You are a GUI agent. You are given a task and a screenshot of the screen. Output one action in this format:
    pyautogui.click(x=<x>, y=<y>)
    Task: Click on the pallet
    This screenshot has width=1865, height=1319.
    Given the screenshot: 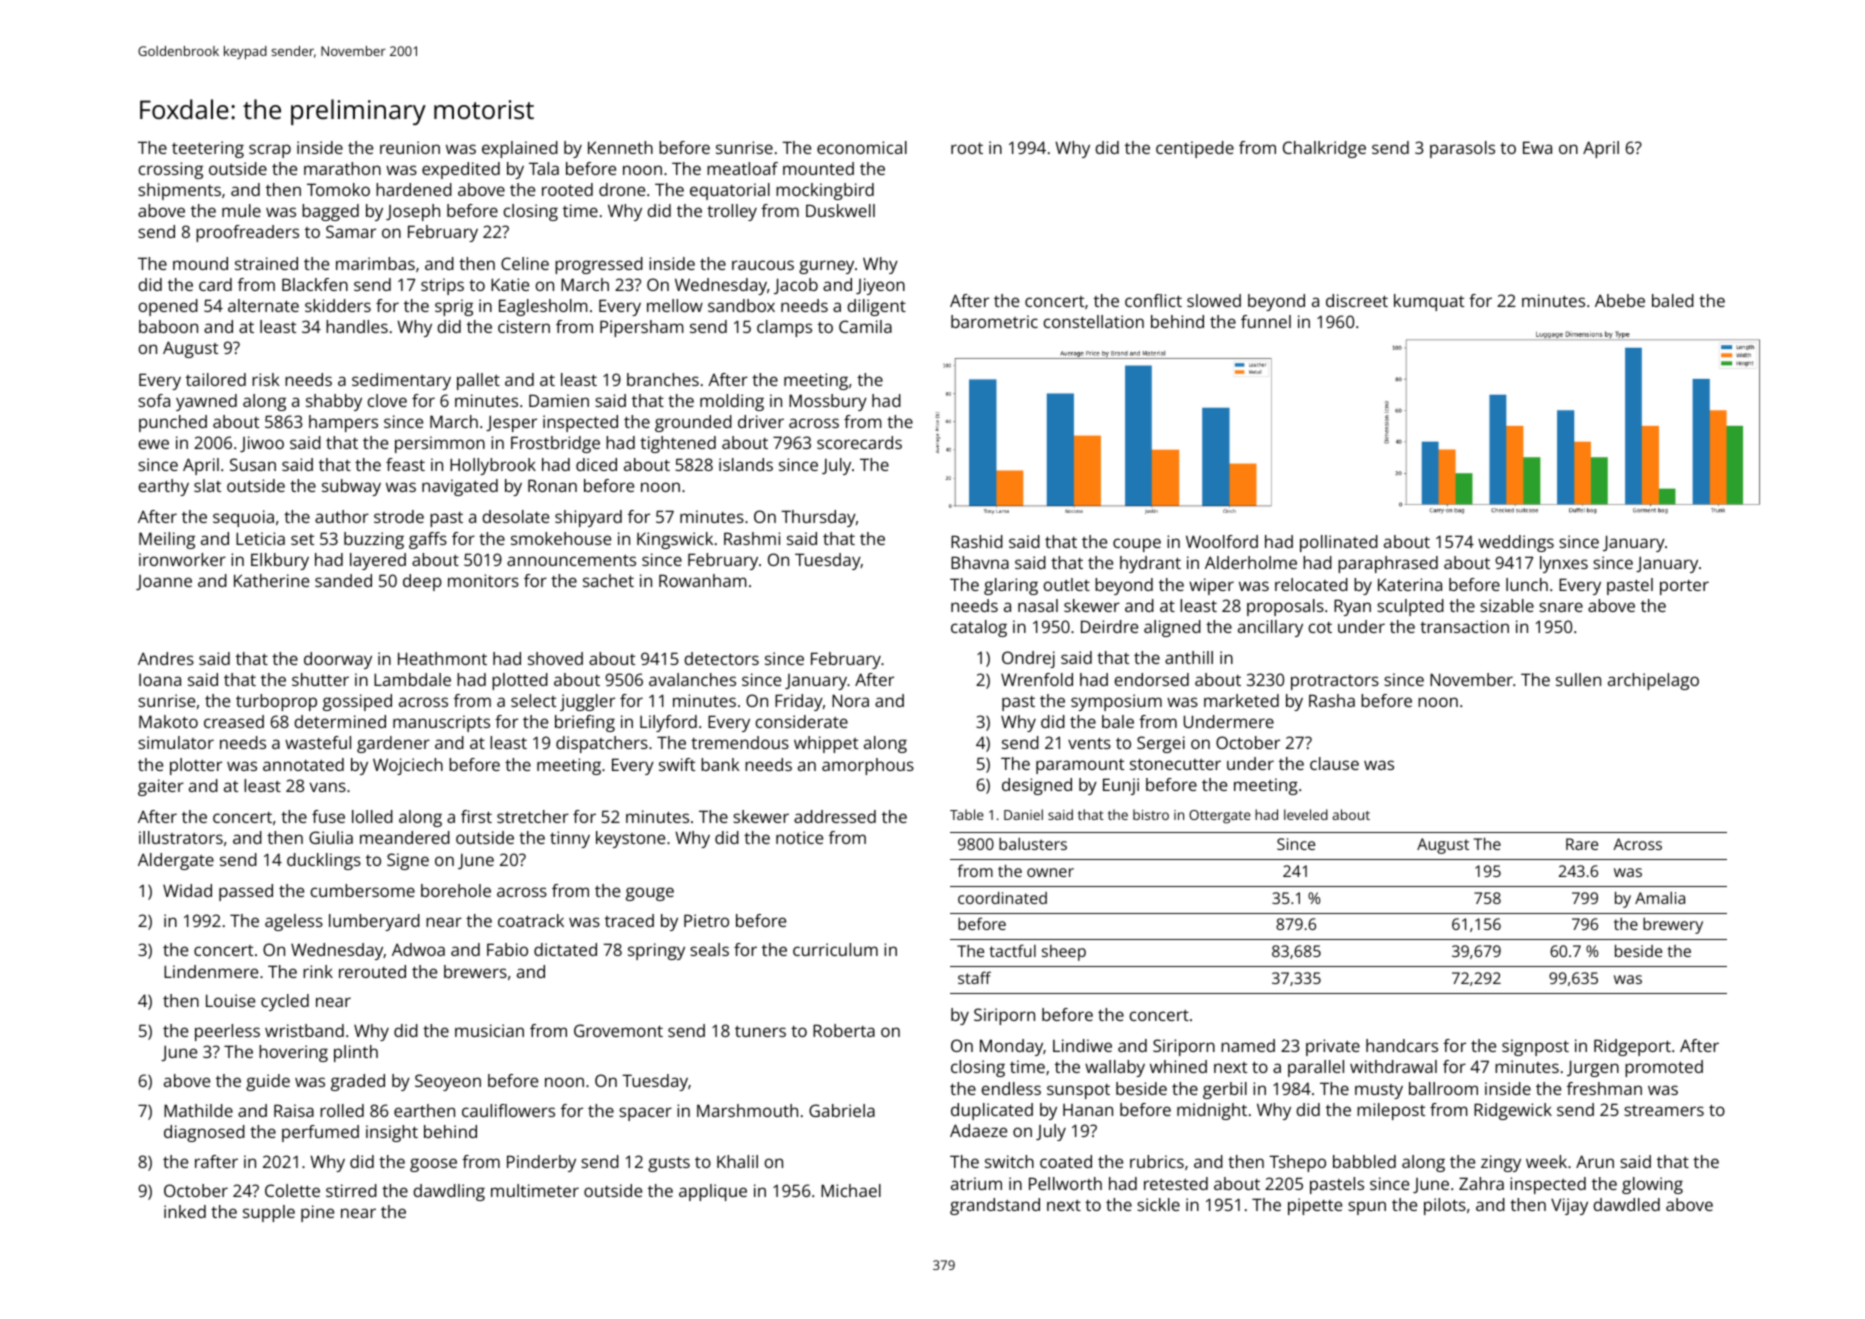 What is the action you would take?
    pyautogui.click(x=478, y=381)
